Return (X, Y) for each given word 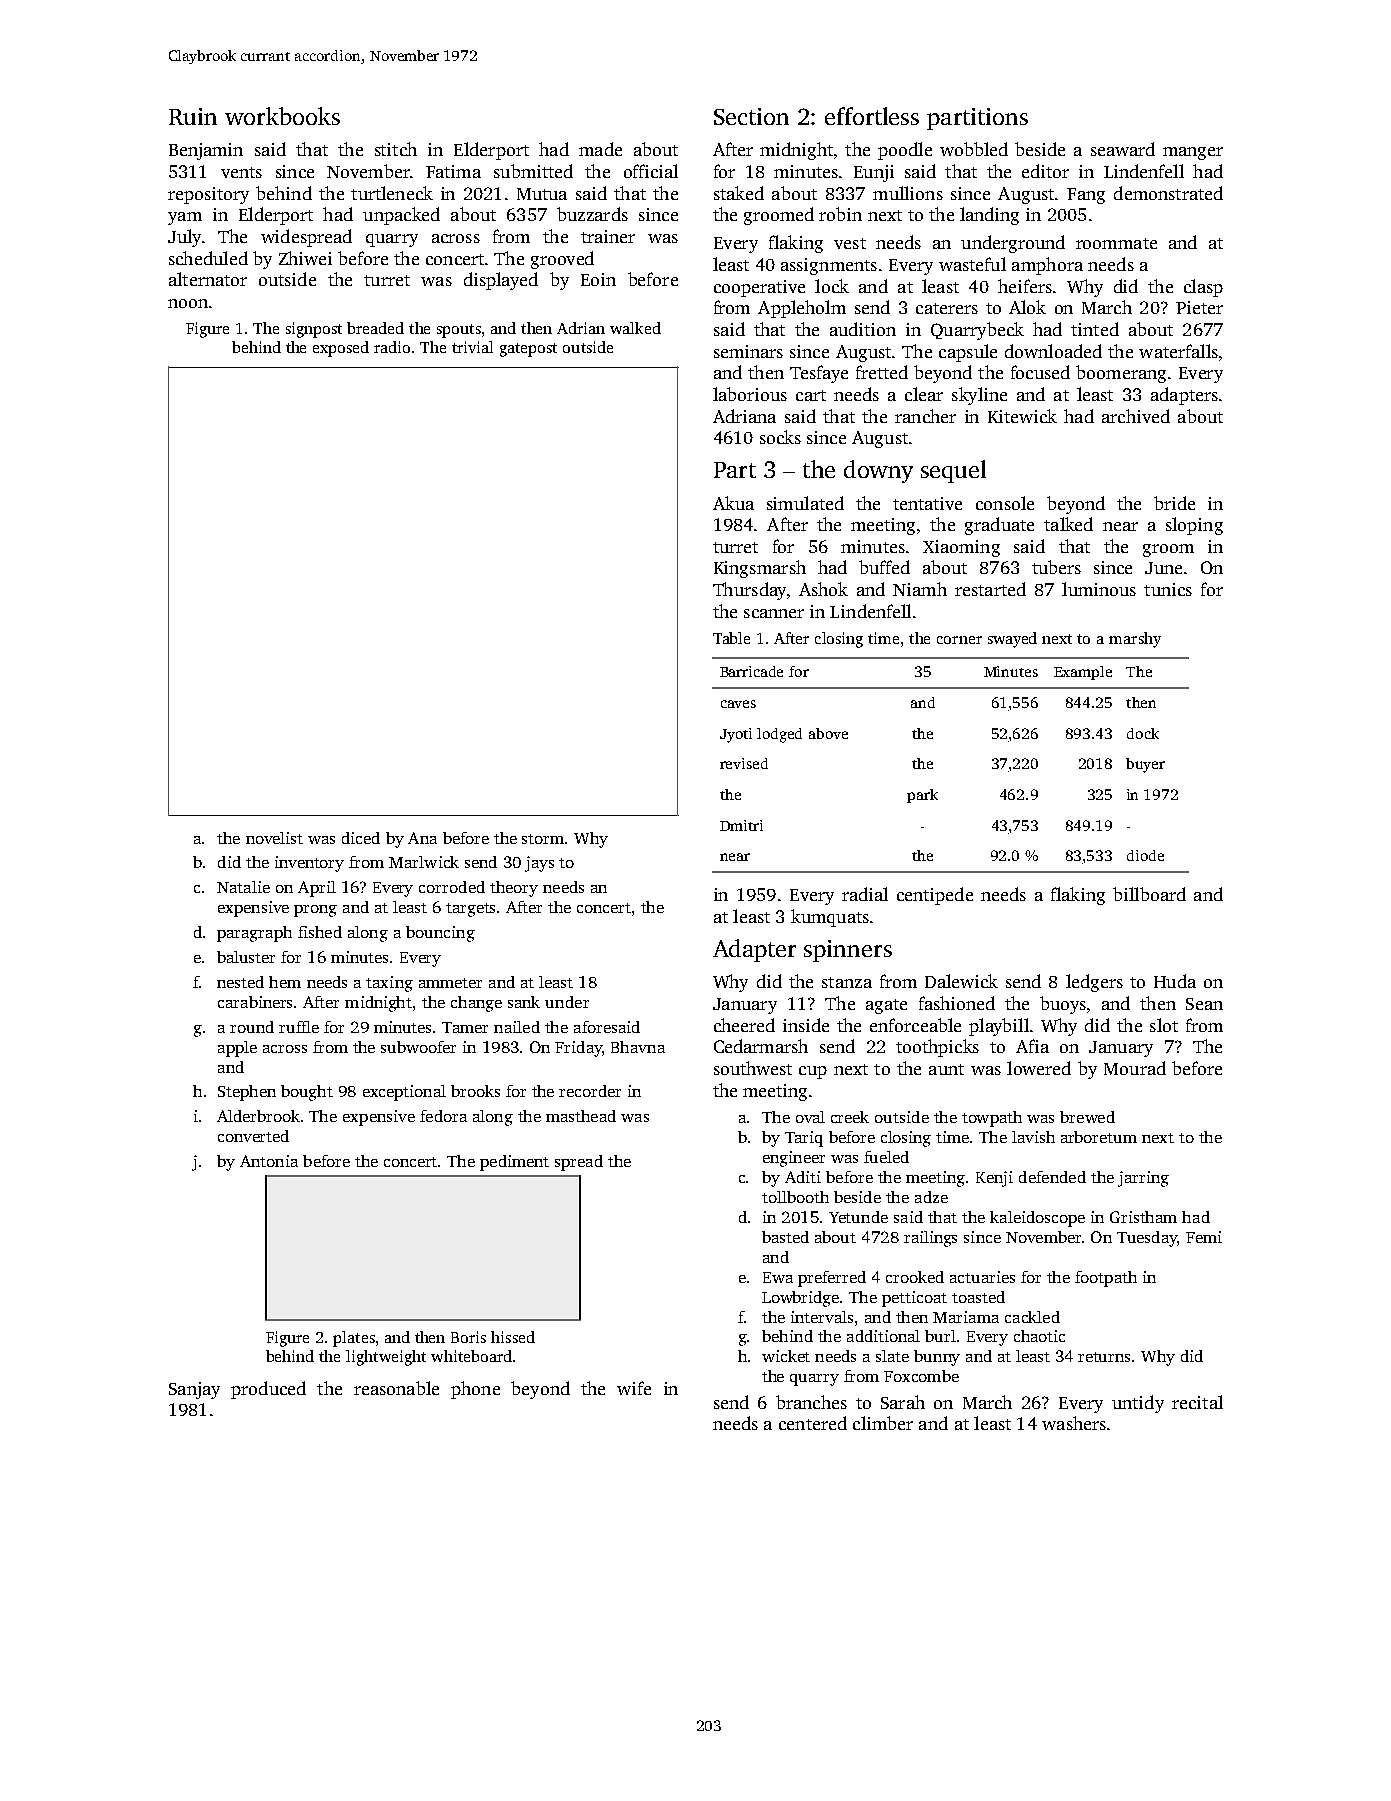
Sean (1204, 1004)
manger (1193, 153)
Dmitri (741, 825)
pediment (514, 1163)
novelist (274, 838)
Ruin (193, 116)
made (600, 149)
